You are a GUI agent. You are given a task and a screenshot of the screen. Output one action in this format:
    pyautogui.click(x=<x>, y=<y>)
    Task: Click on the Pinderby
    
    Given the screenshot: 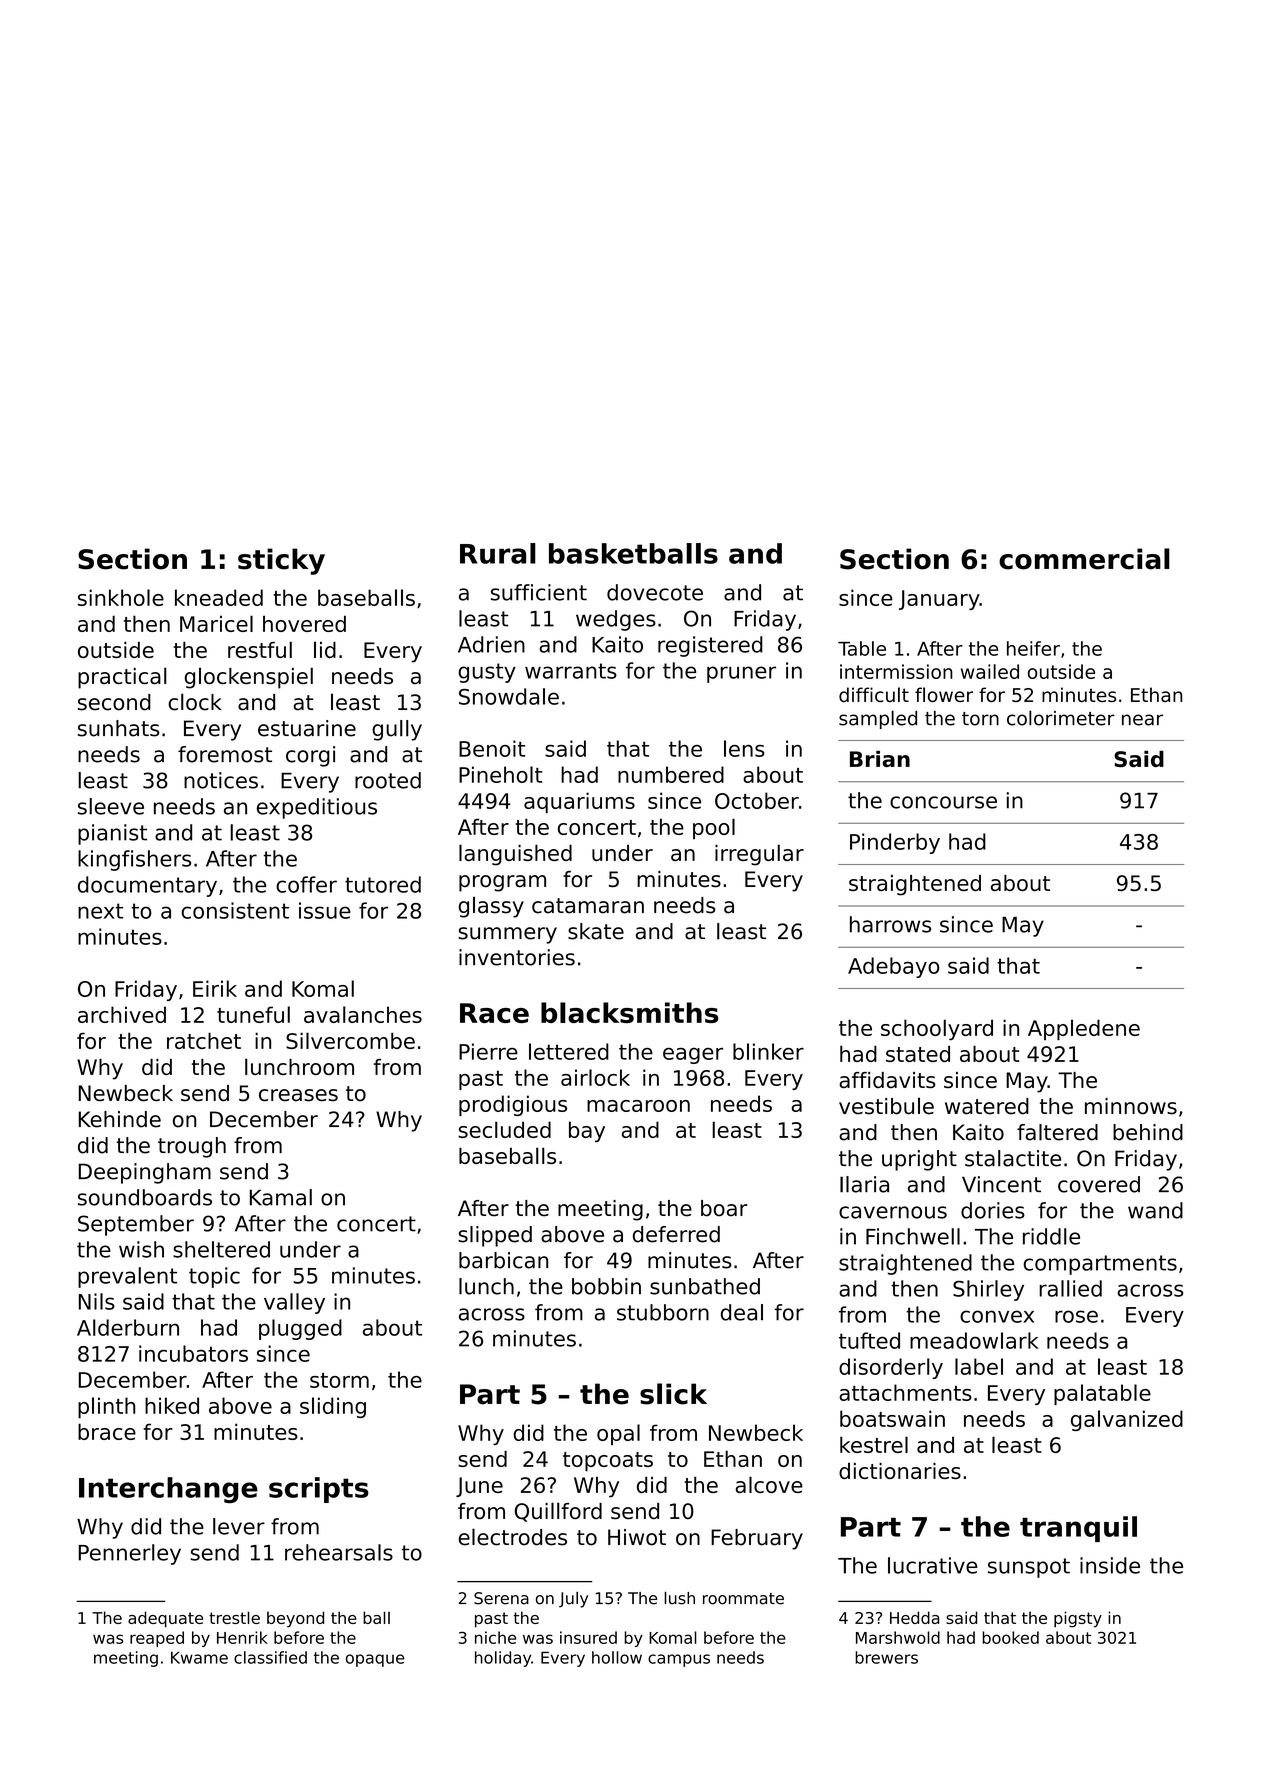 What is the action you would take?
    pyautogui.click(x=895, y=843)
